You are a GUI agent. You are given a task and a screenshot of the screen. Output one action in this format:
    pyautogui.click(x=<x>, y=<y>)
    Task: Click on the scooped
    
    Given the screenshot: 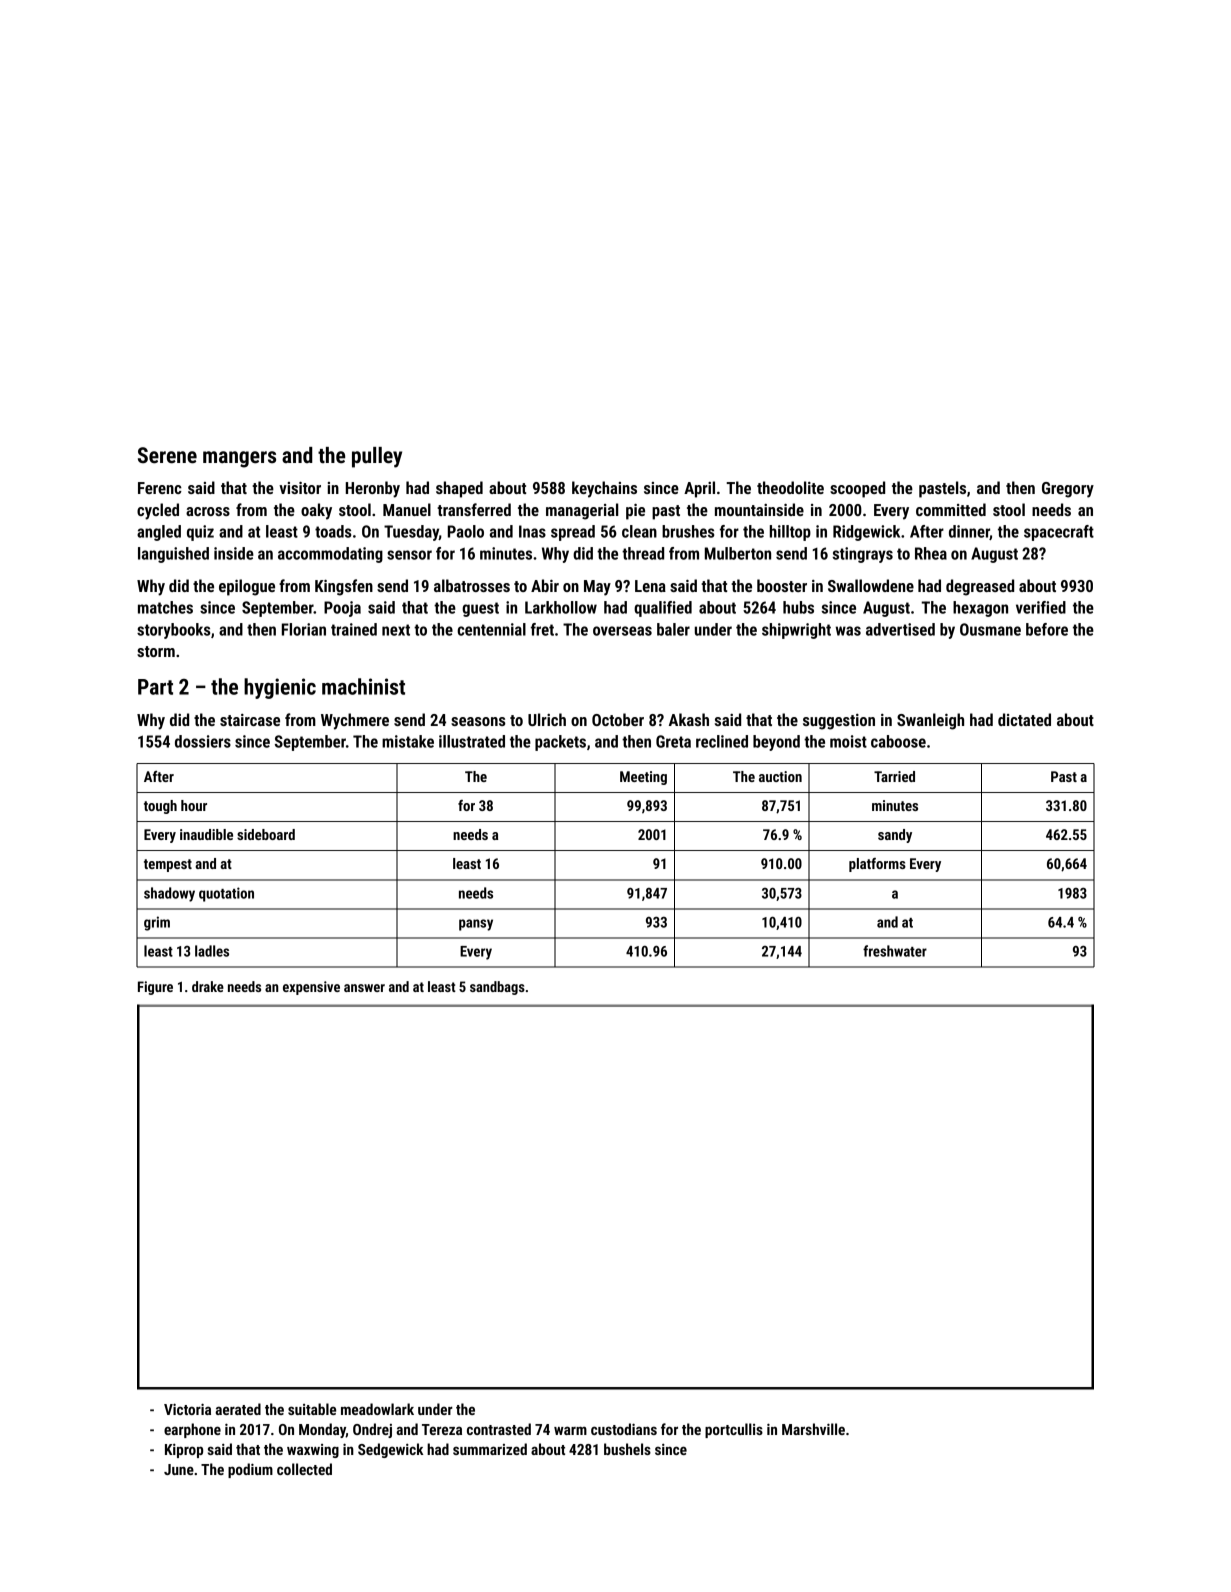 What is the action you would take?
    pyautogui.click(x=857, y=489)
